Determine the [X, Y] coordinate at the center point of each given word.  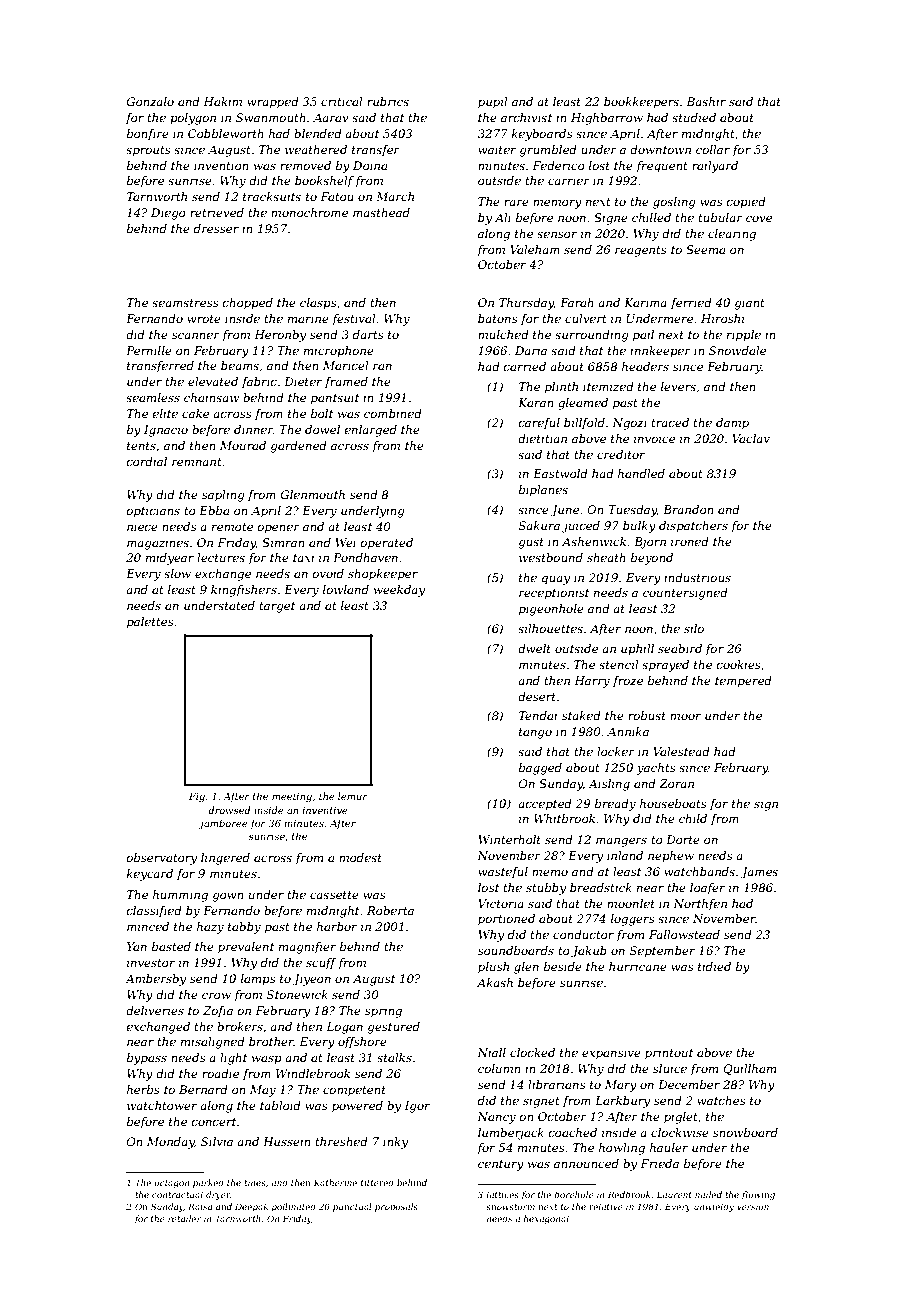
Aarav [331, 117]
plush [493, 968]
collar [713, 149]
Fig [197, 797]
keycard [150, 875]
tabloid [280, 1105]
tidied [714, 966]
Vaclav [751, 438]
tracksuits [272, 196]
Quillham [749, 1069]
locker [616, 751]
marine [308, 318]
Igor [417, 1107]
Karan [536, 402]
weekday [399, 591]
